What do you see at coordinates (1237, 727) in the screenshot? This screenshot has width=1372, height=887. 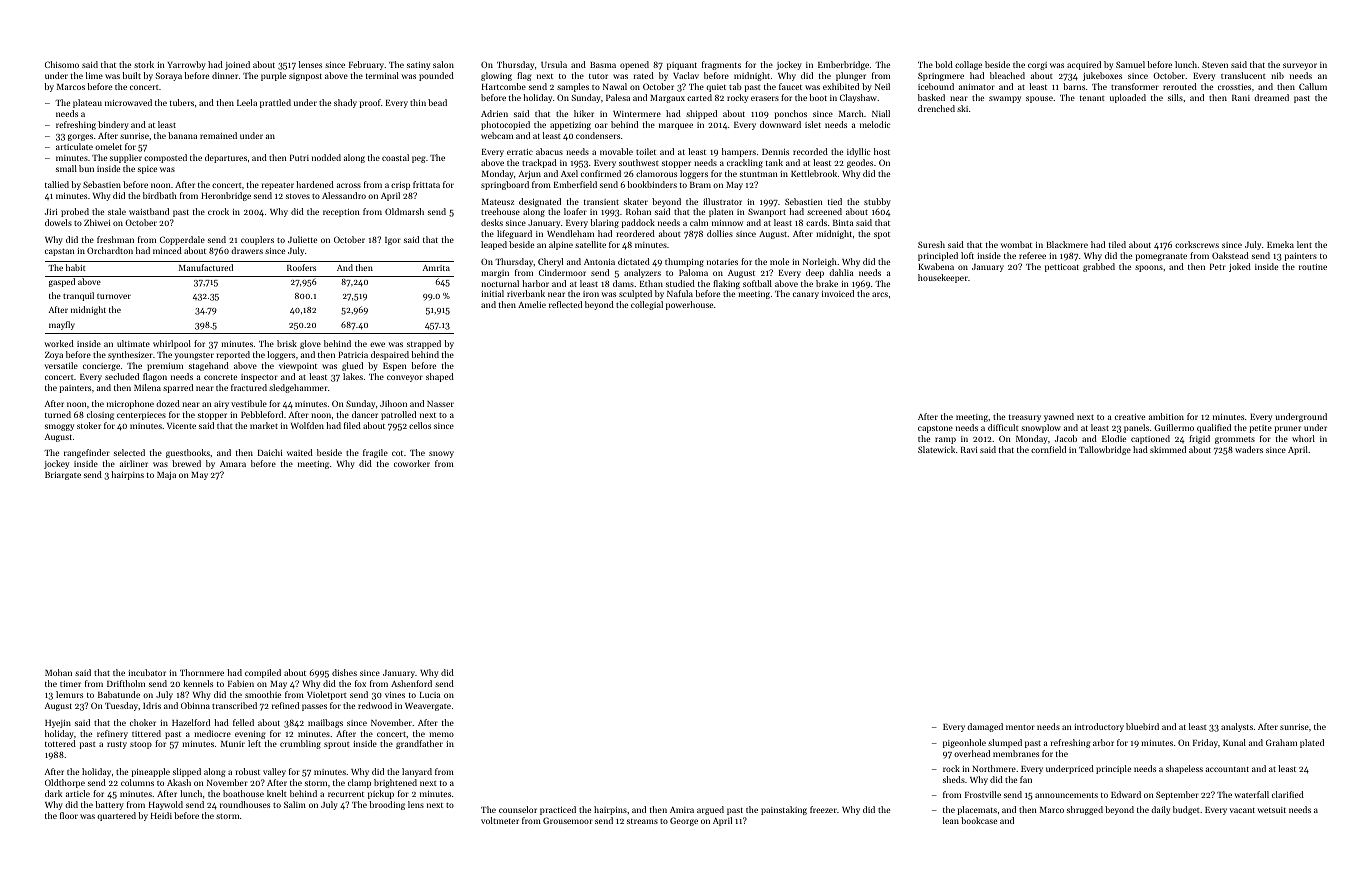 I see `analysts` at bounding box center [1237, 727].
